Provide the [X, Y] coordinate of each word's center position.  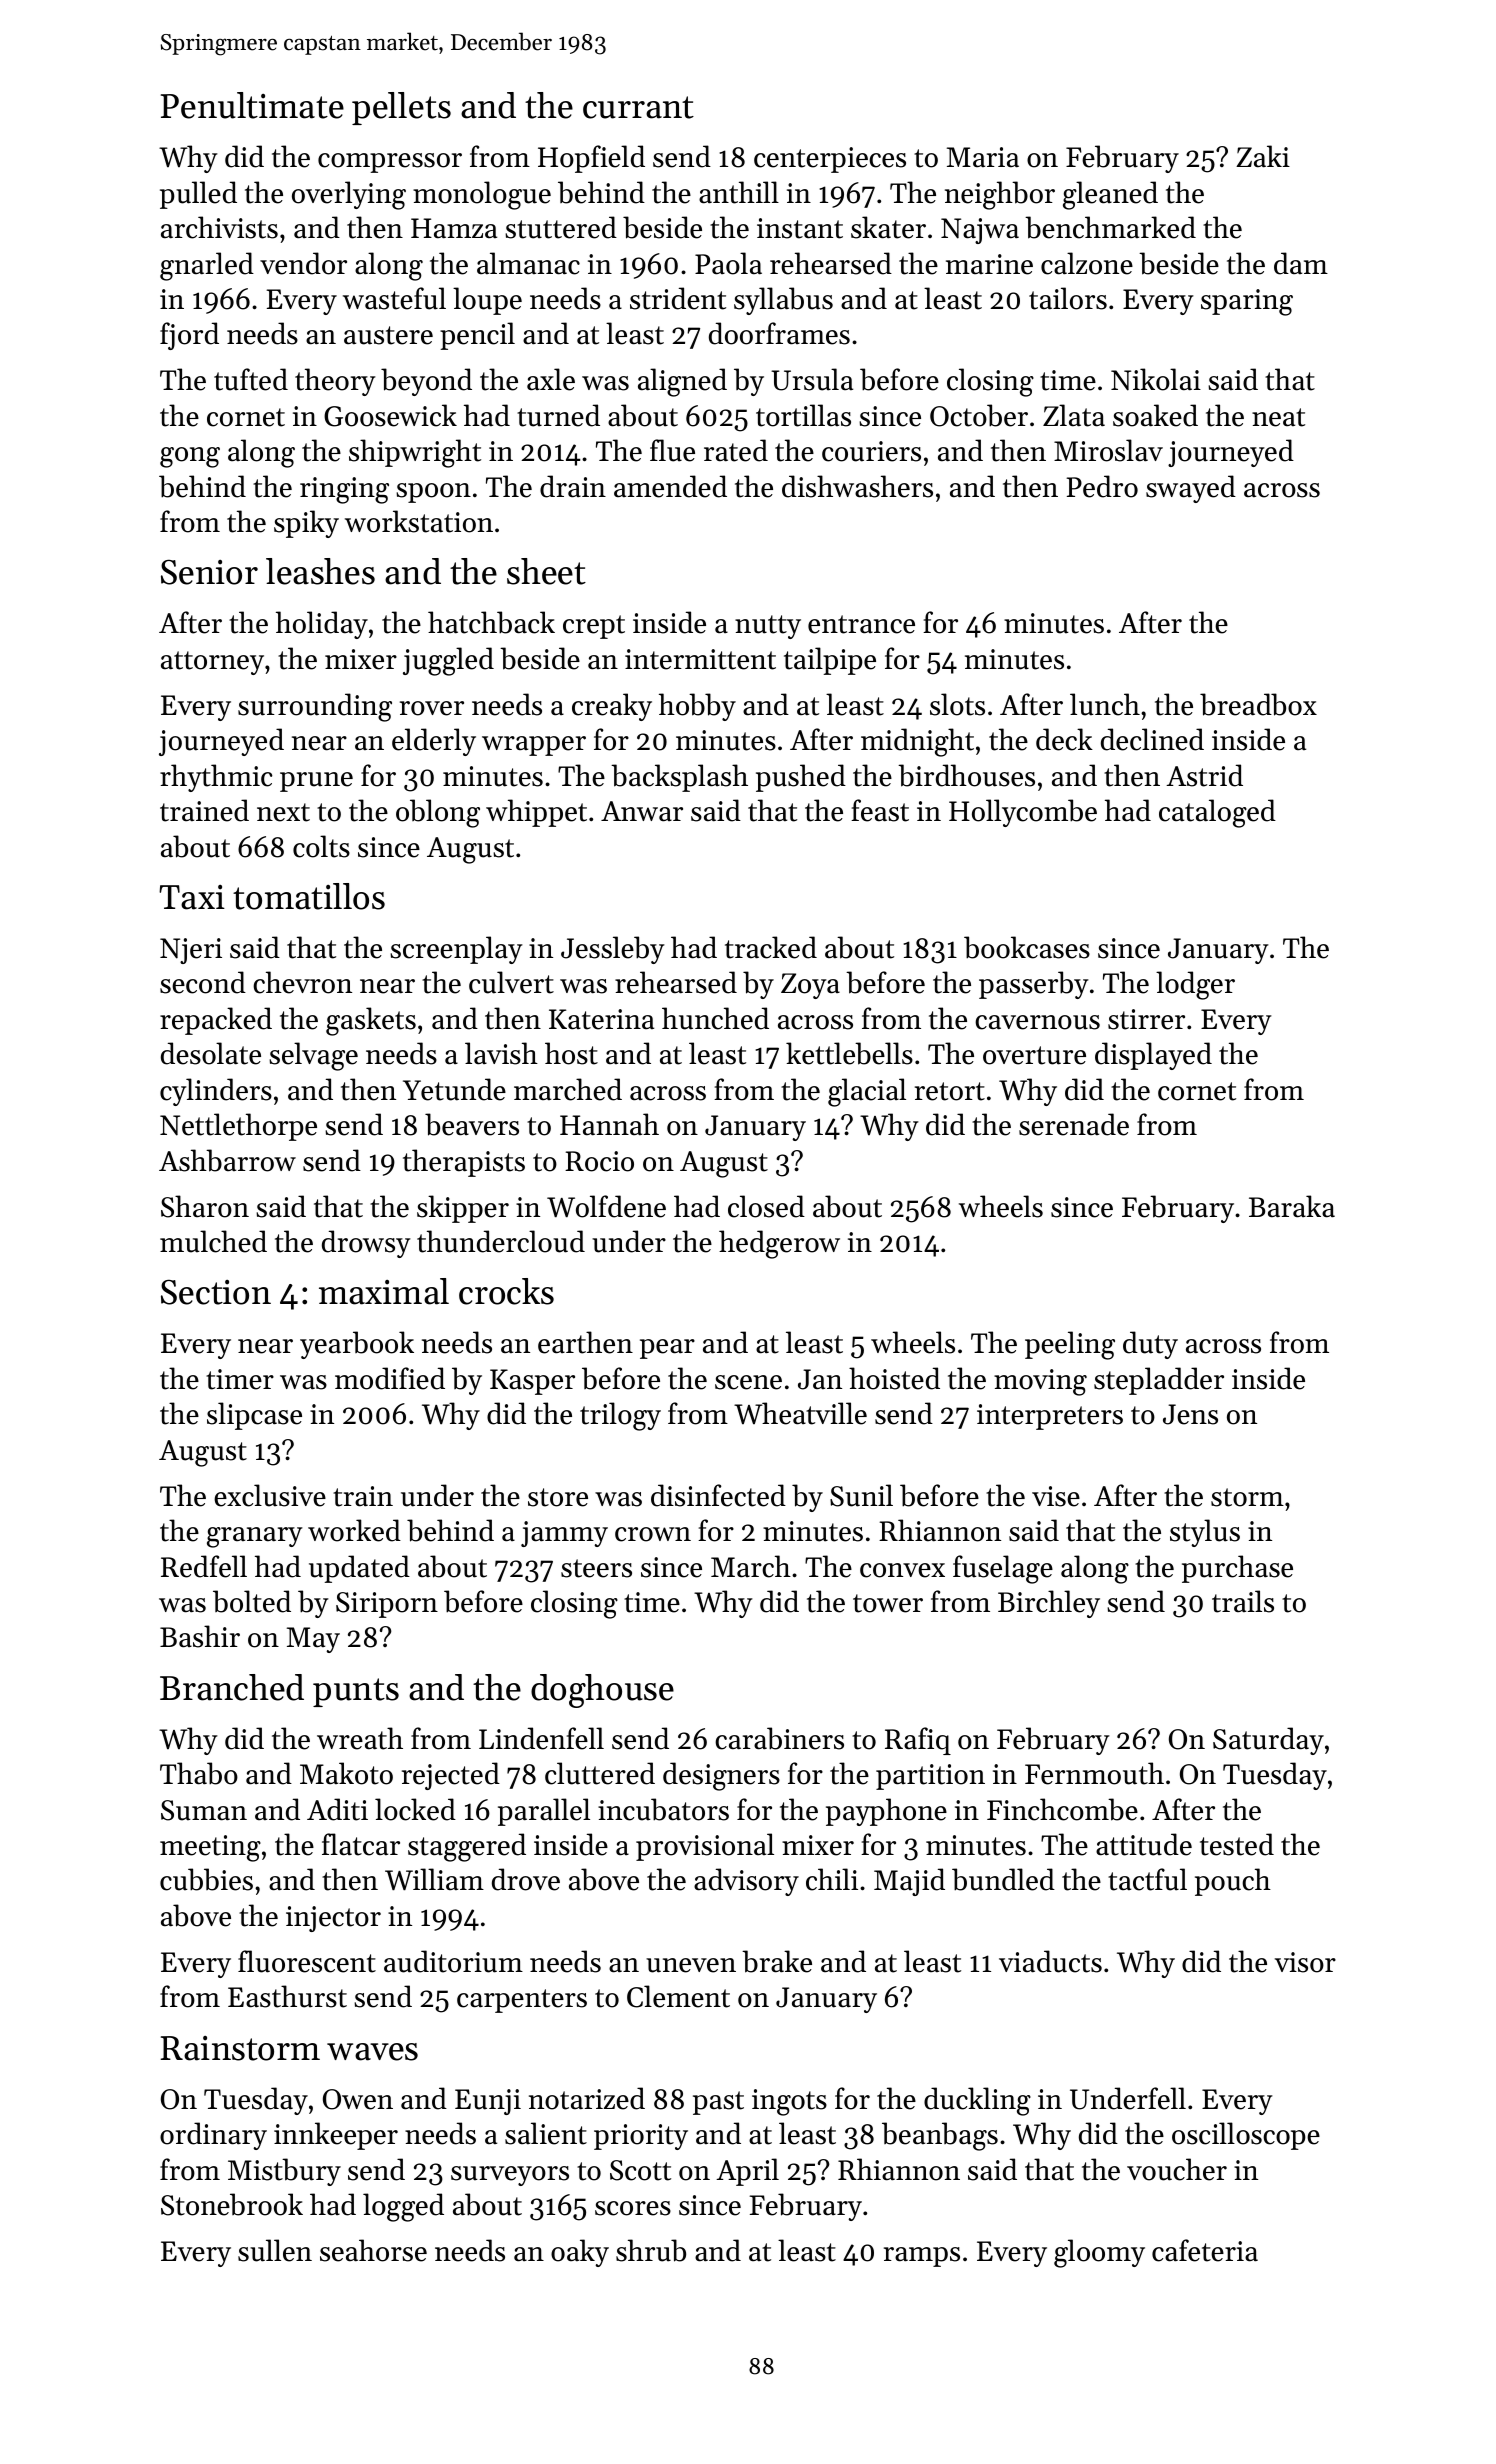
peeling [1070, 1345]
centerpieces [830, 160]
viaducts [1050, 1961]
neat [1278, 417]
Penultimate [252, 105]
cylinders [216, 1092]
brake [777, 1961]
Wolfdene [606, 1206]
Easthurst [287, 1996]
